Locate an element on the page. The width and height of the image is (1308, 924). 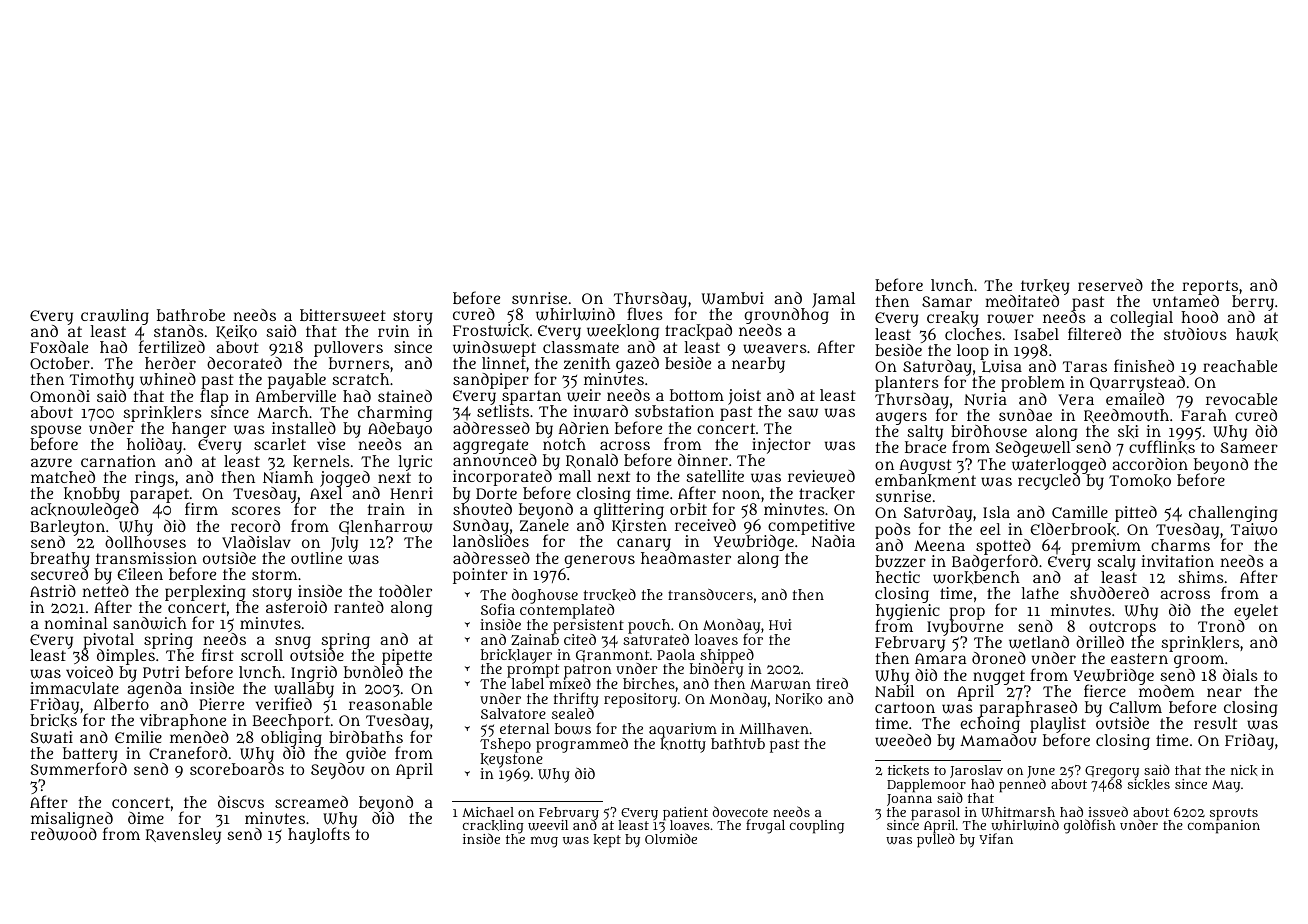
Trond is located at coordinates (1221, 626).
